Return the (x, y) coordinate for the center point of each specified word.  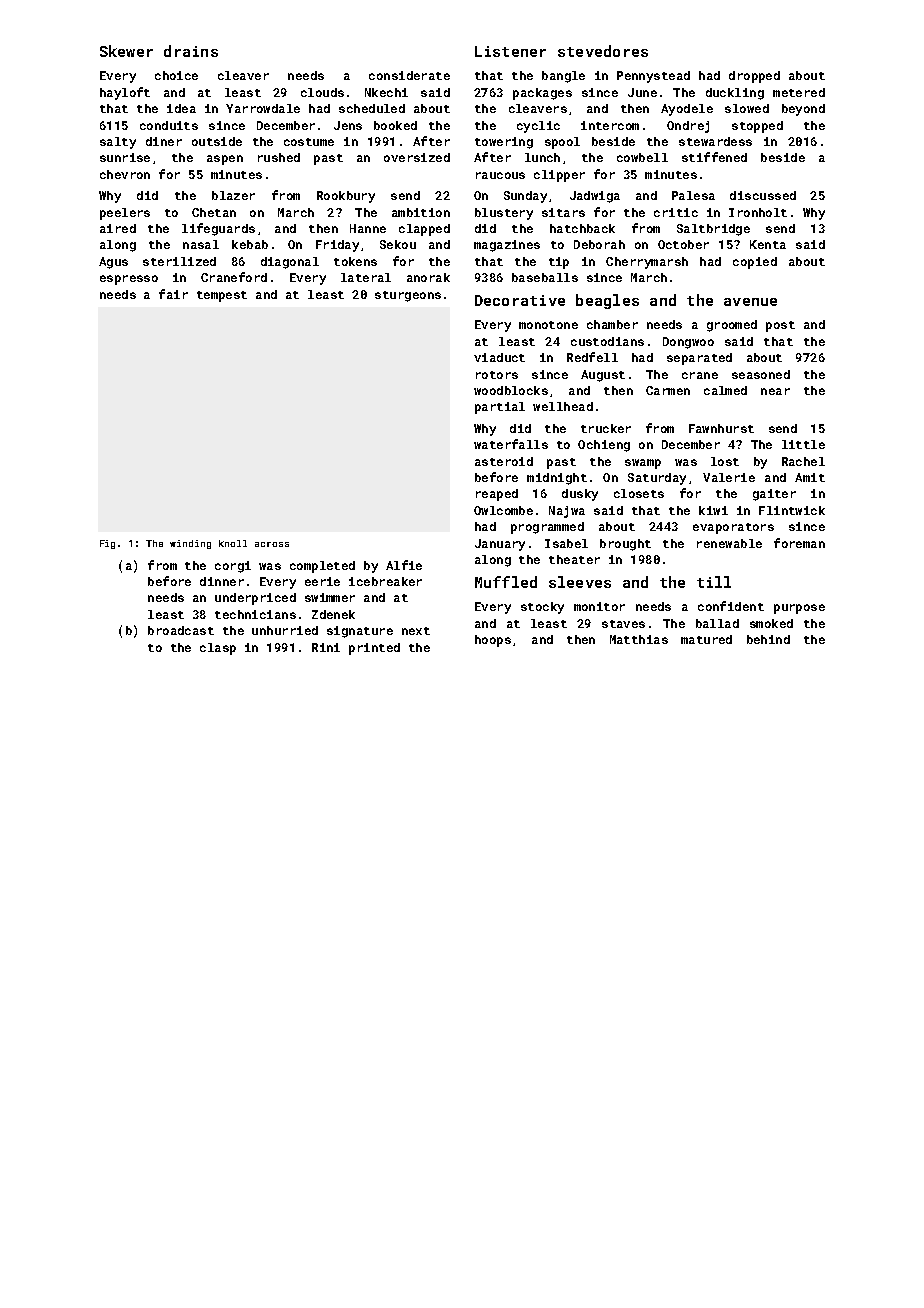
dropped (754, 77)
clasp (218, 649)
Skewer (126, 51)
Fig (107, 544)
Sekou (398, 244)
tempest (222, 296)
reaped (497, 495)
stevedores (603, 51)
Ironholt (758, 212)
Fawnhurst (721, 428)
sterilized (179, 261)
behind (768, 639)
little (803, 444)
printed (374, 649)
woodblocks (511, 390)
